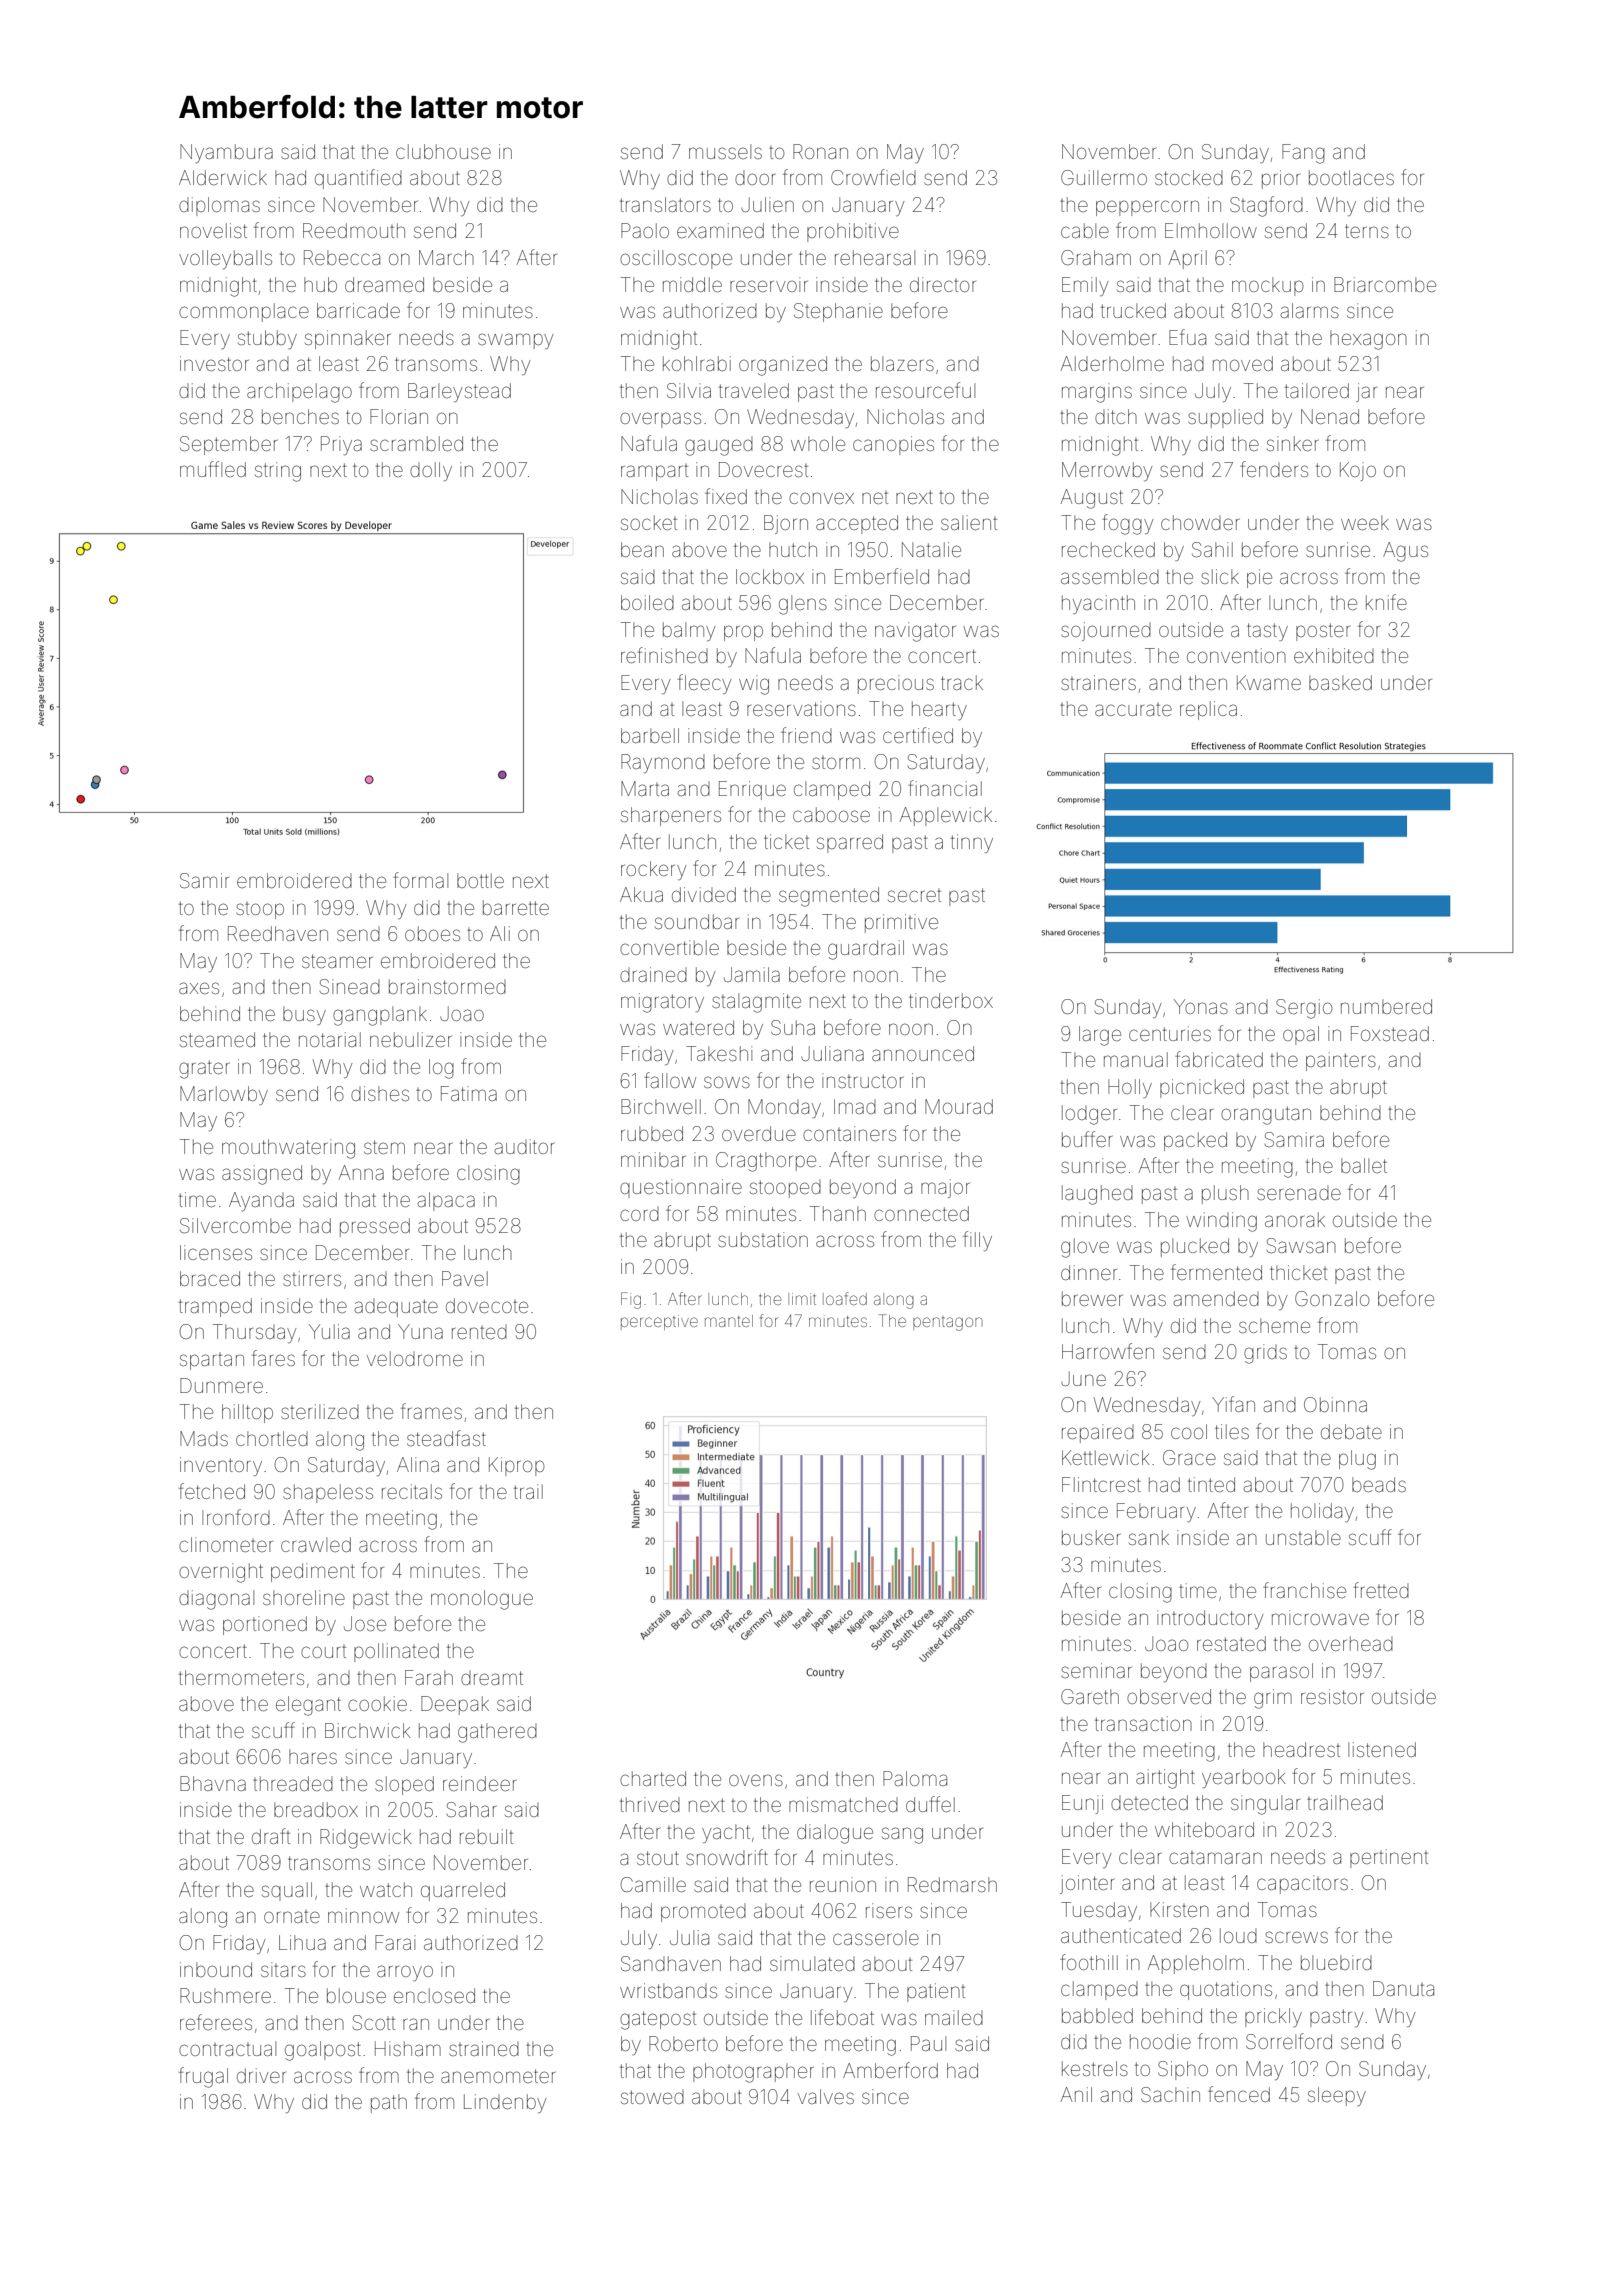 The image size is (1620, 2292). What do you see at coordinates (1281, 179) in the image?
I see `prior` at bounding box center [1281, 179].
